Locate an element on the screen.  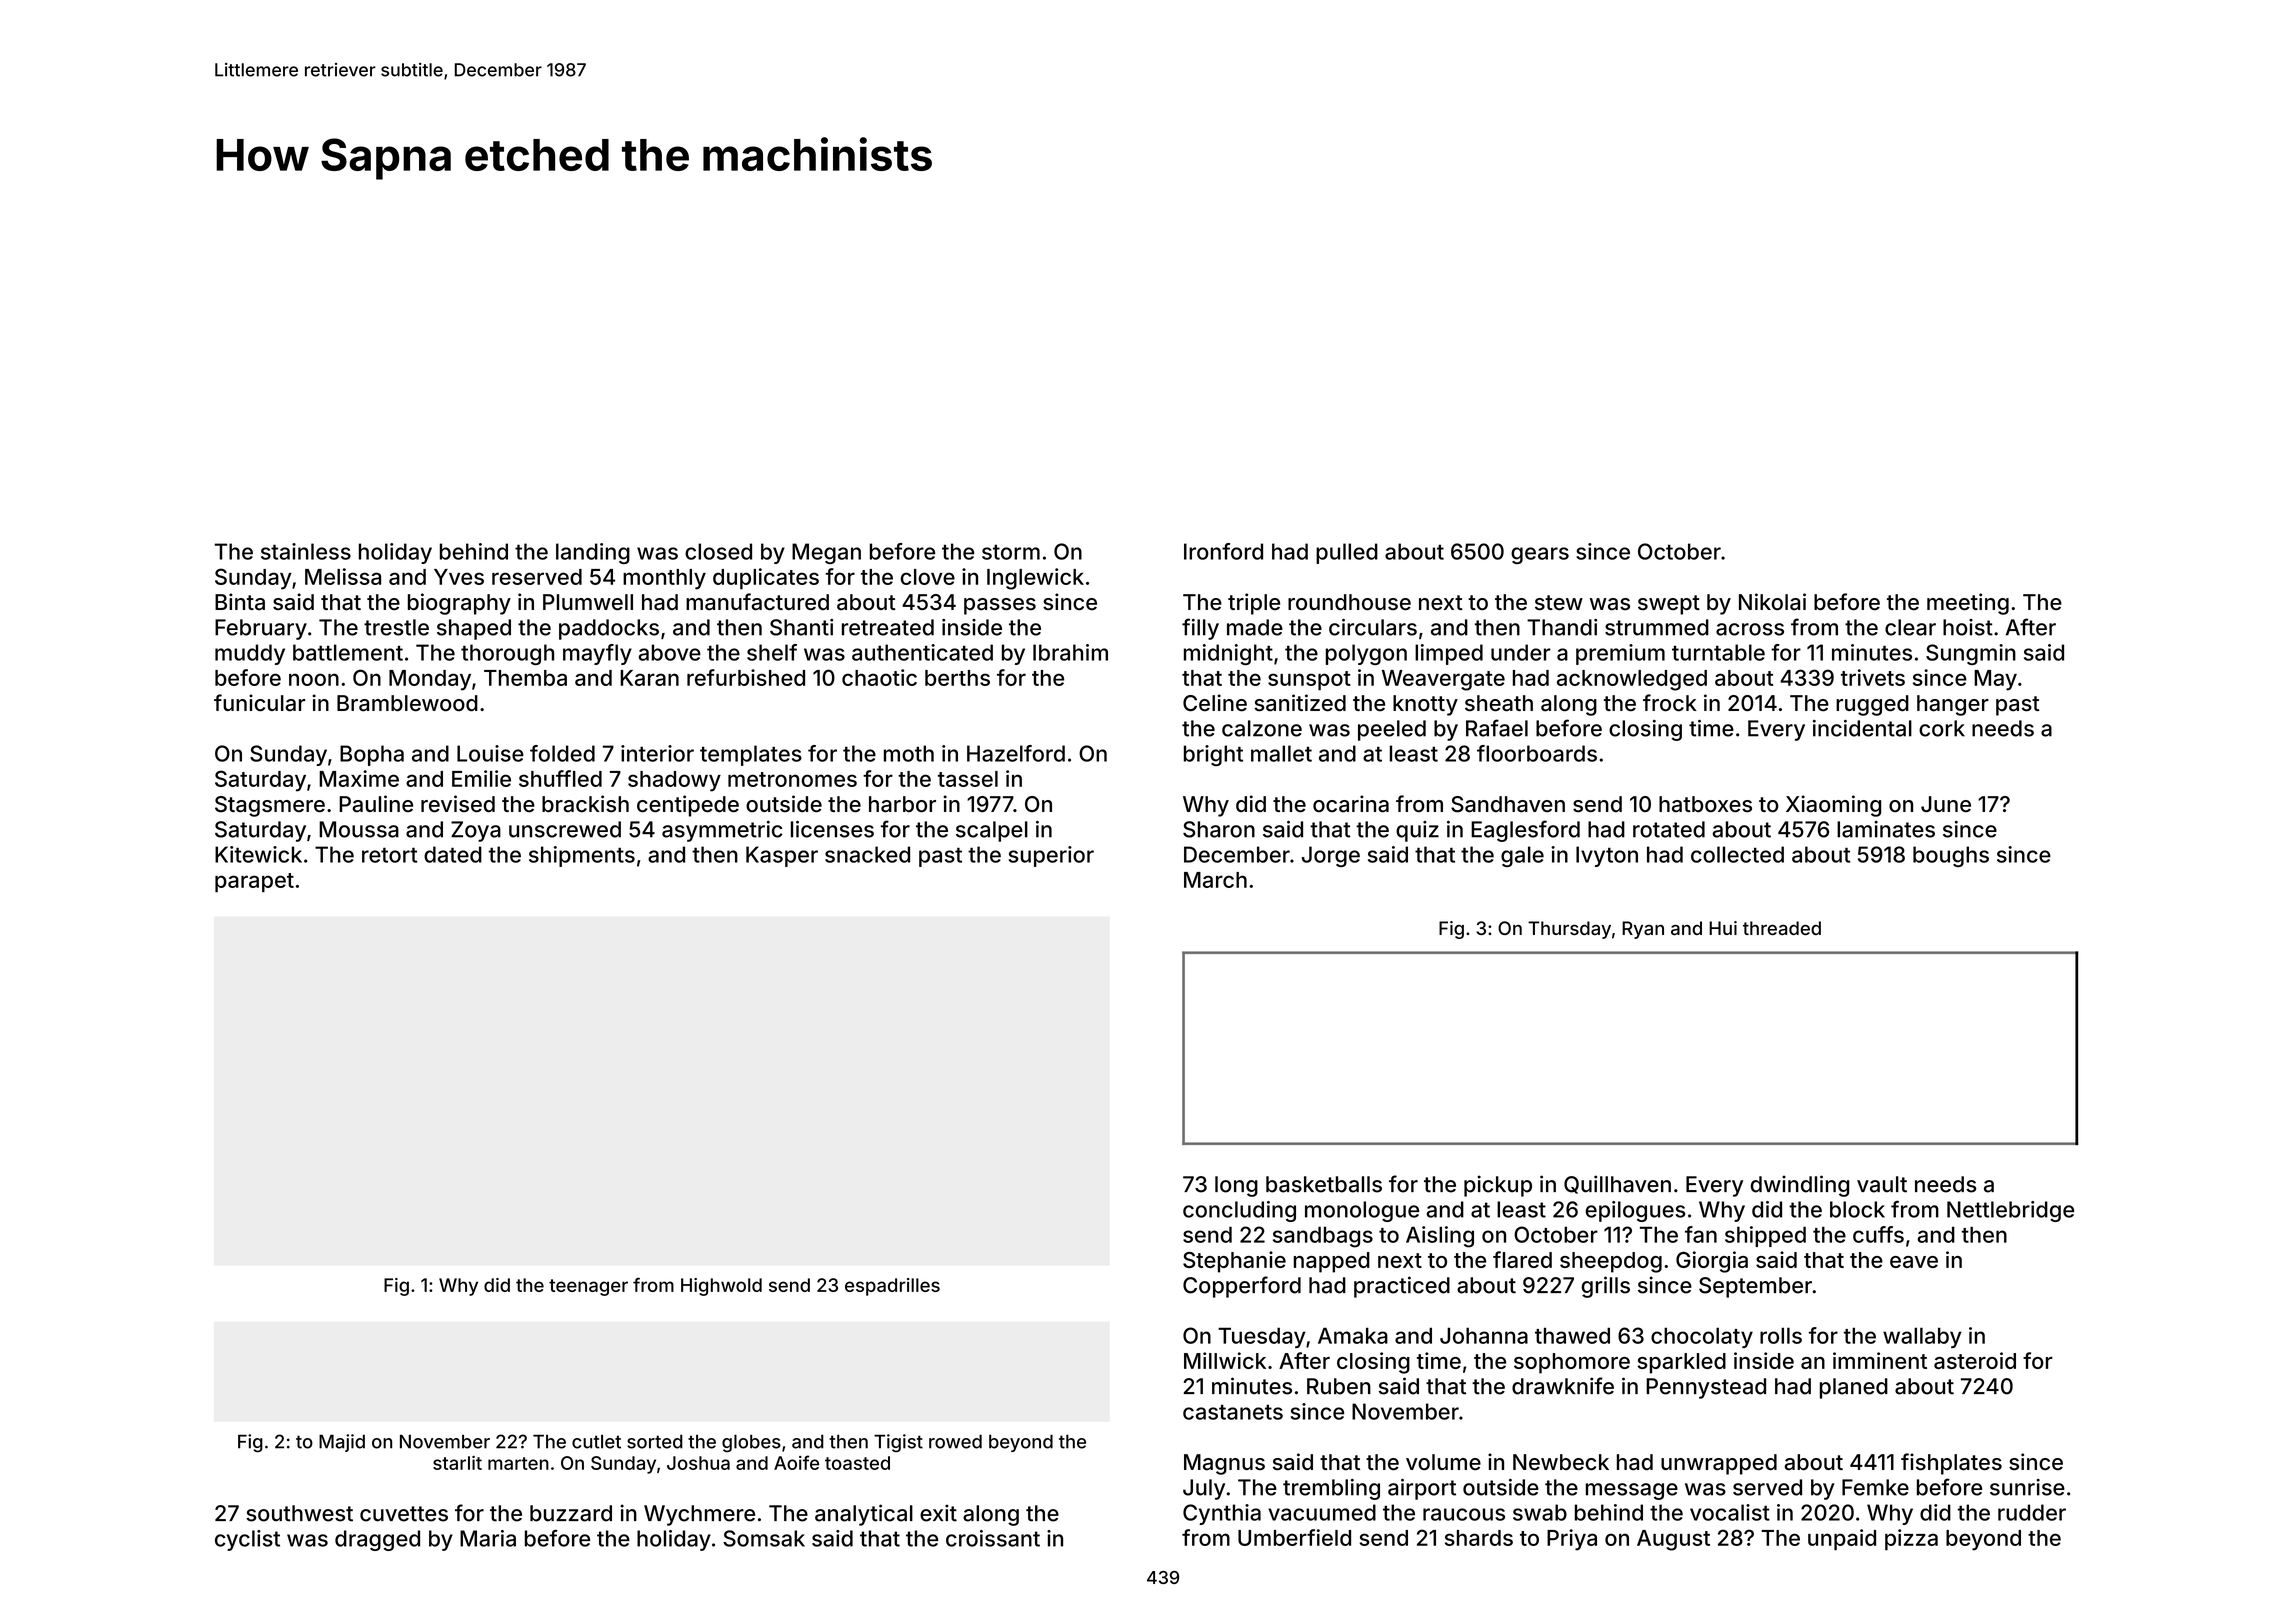
rugged is located at coordinates (1872, 705).
